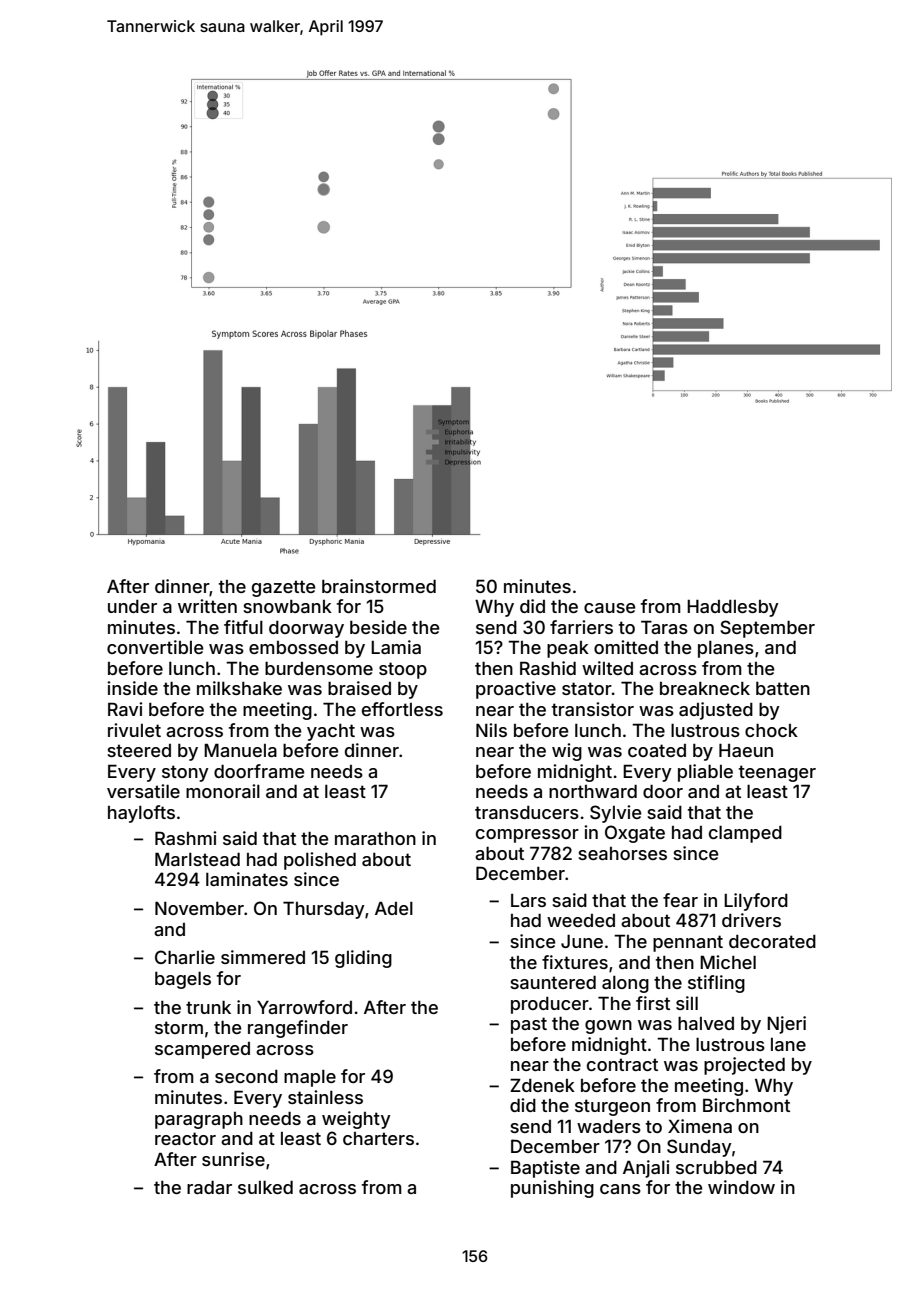 The width and height of the screenshot is (924, 1311). Describe the element at coordinates (141, 814) in the screenshot. I see `haylofts` at that location.
